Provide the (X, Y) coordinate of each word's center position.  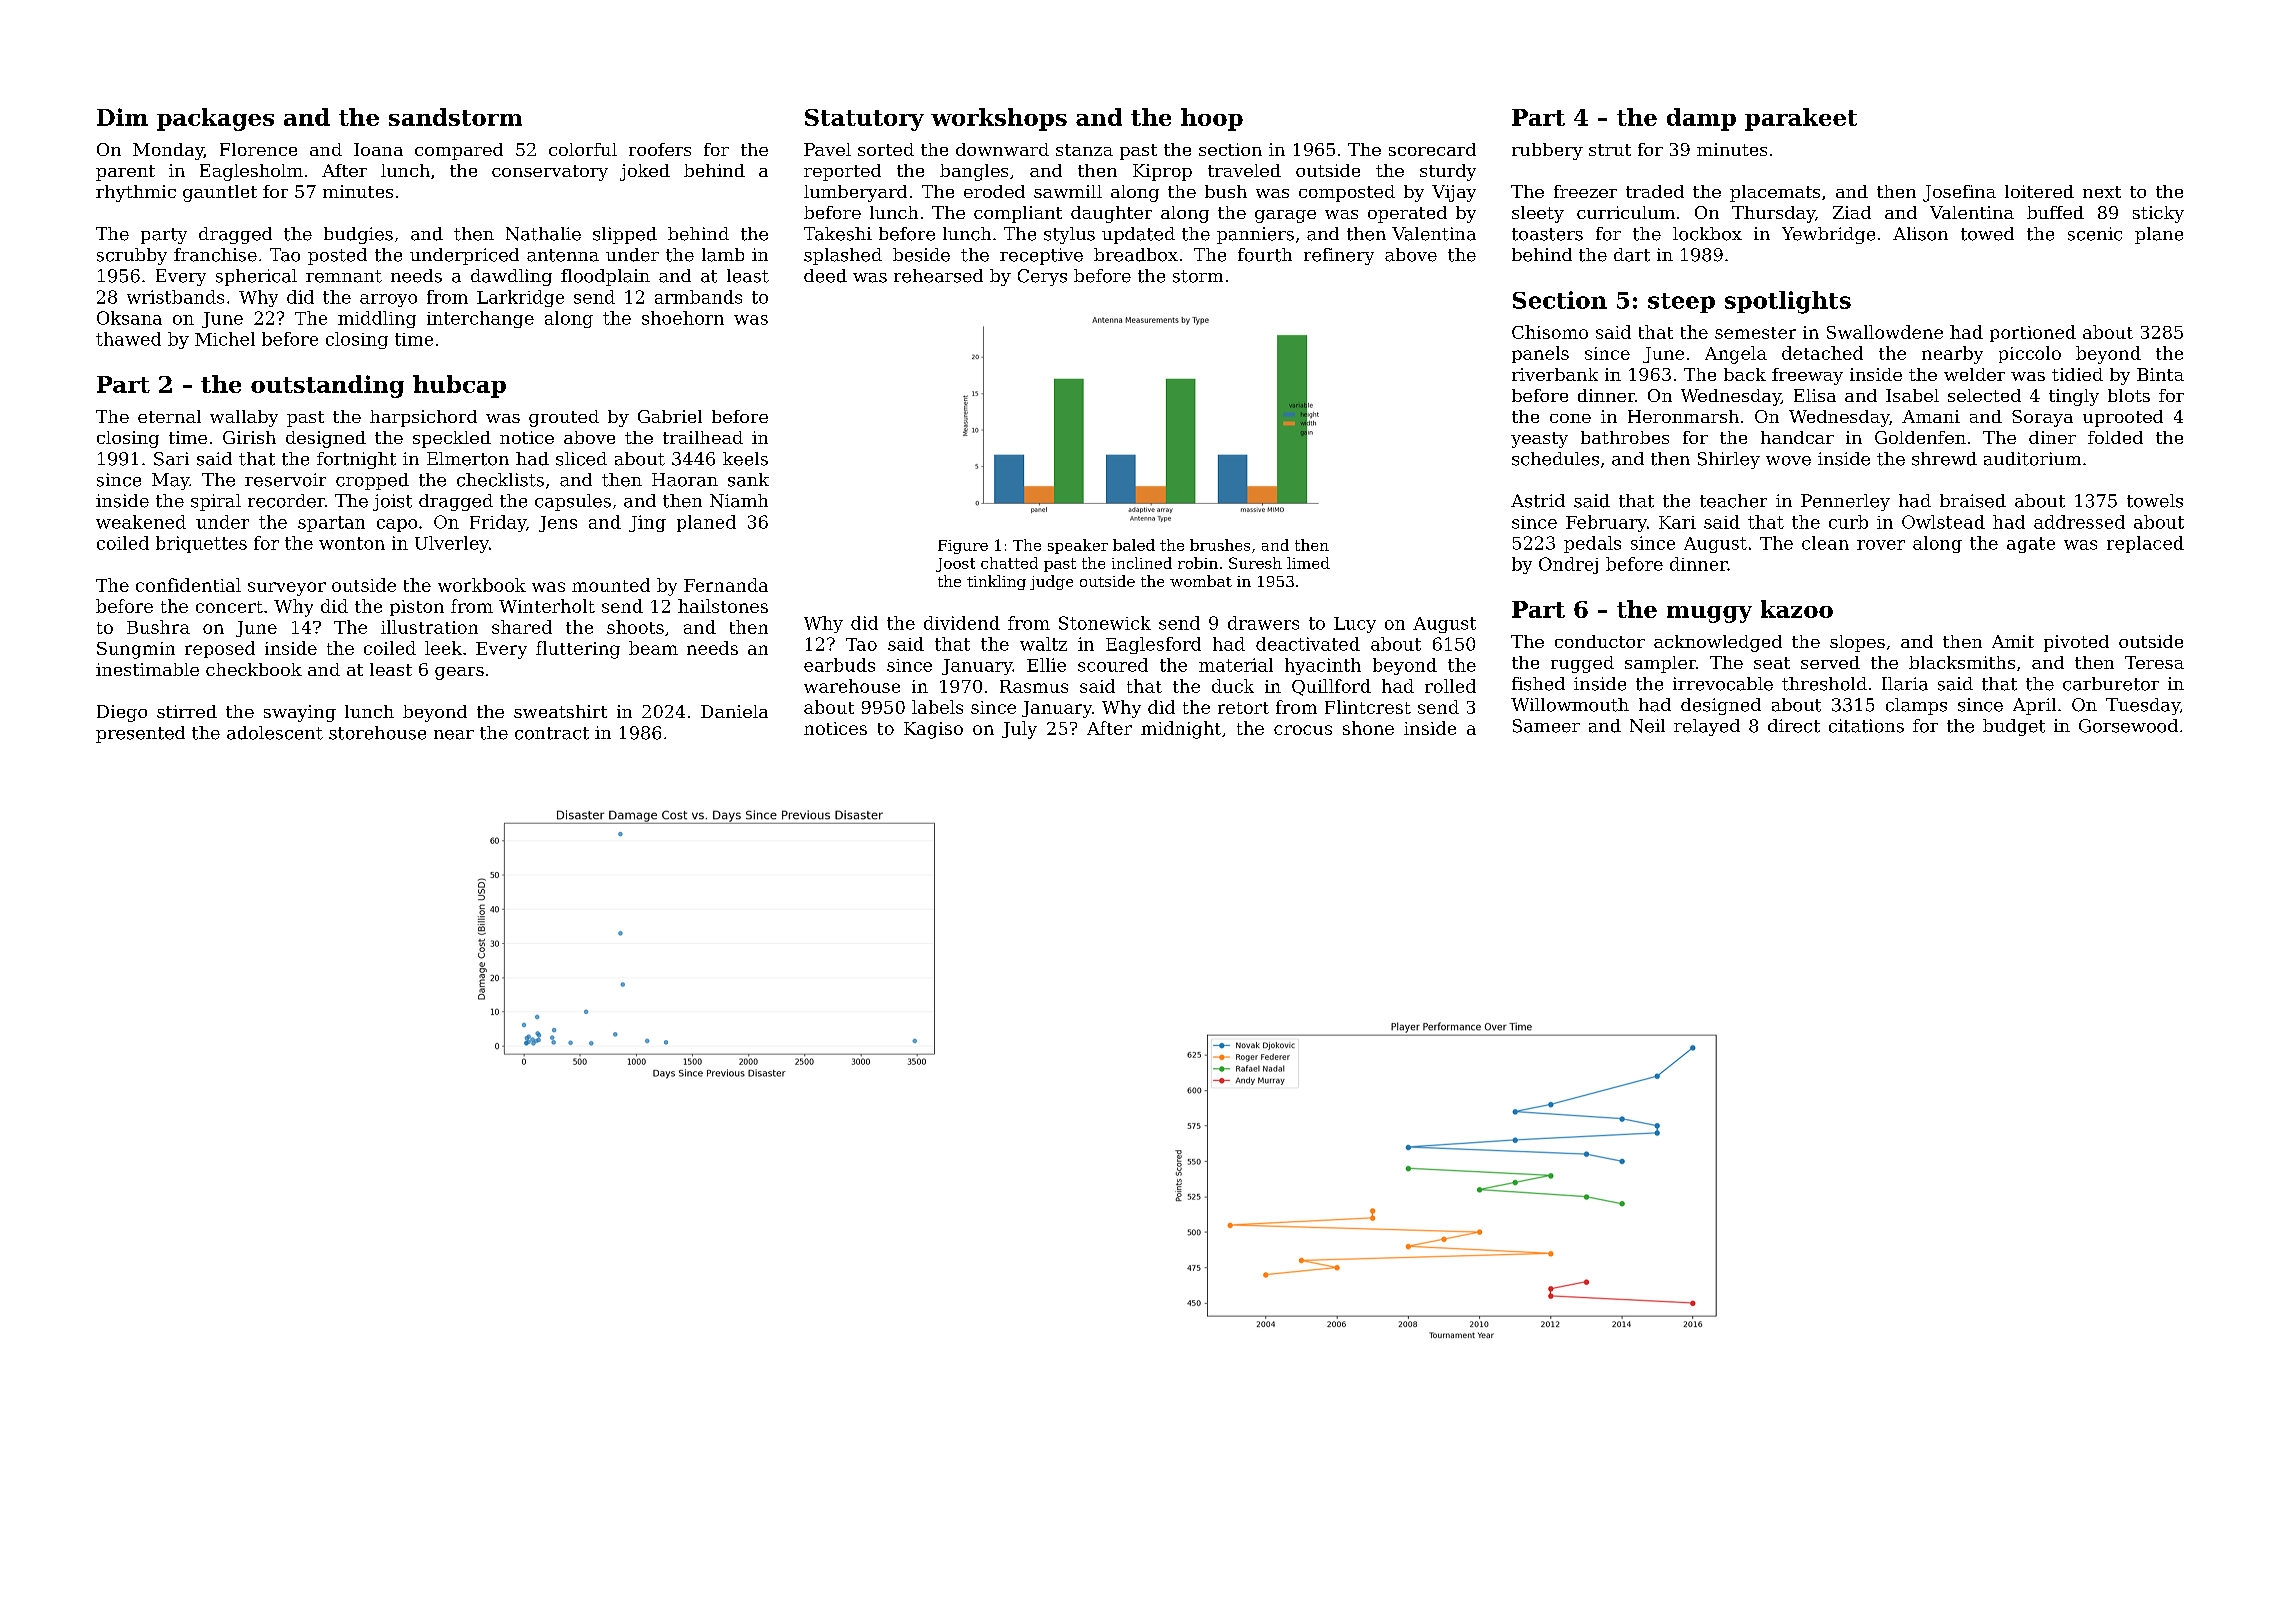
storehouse (377, 733)
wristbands (175, 297)
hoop (1212, 119)
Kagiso (933, 730)
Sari (171, 459)
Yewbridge (1828, 235)
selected (1984, 395)
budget (2014, 727)
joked (645, 172)
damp (1701, 119)
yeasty (1539, 440)
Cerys (1042, 277)
